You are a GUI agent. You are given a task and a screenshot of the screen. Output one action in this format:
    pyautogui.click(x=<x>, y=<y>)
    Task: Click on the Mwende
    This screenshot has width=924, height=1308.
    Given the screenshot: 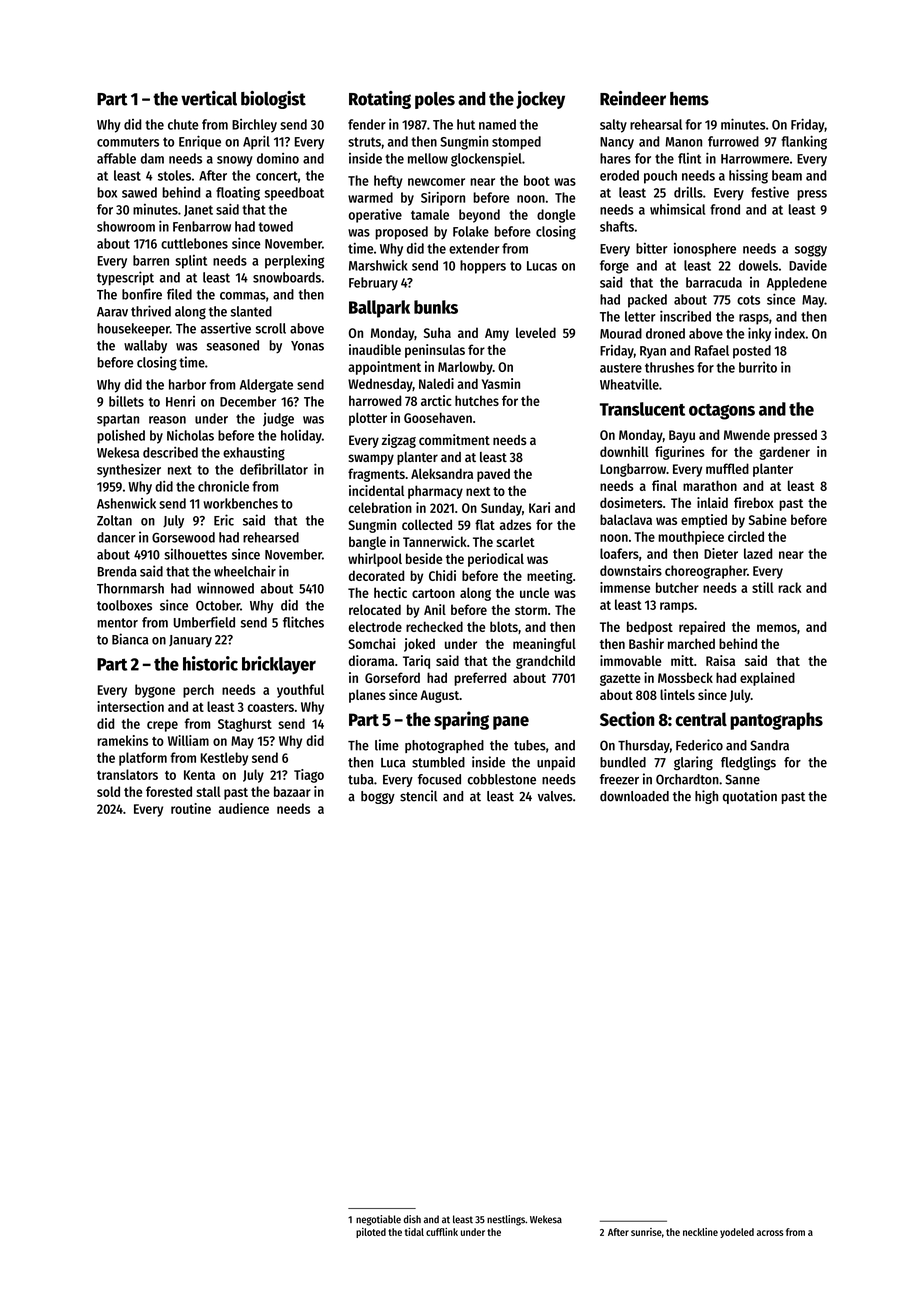 What is the action you would take?
    pyautogui.click(x=747, y=434)
